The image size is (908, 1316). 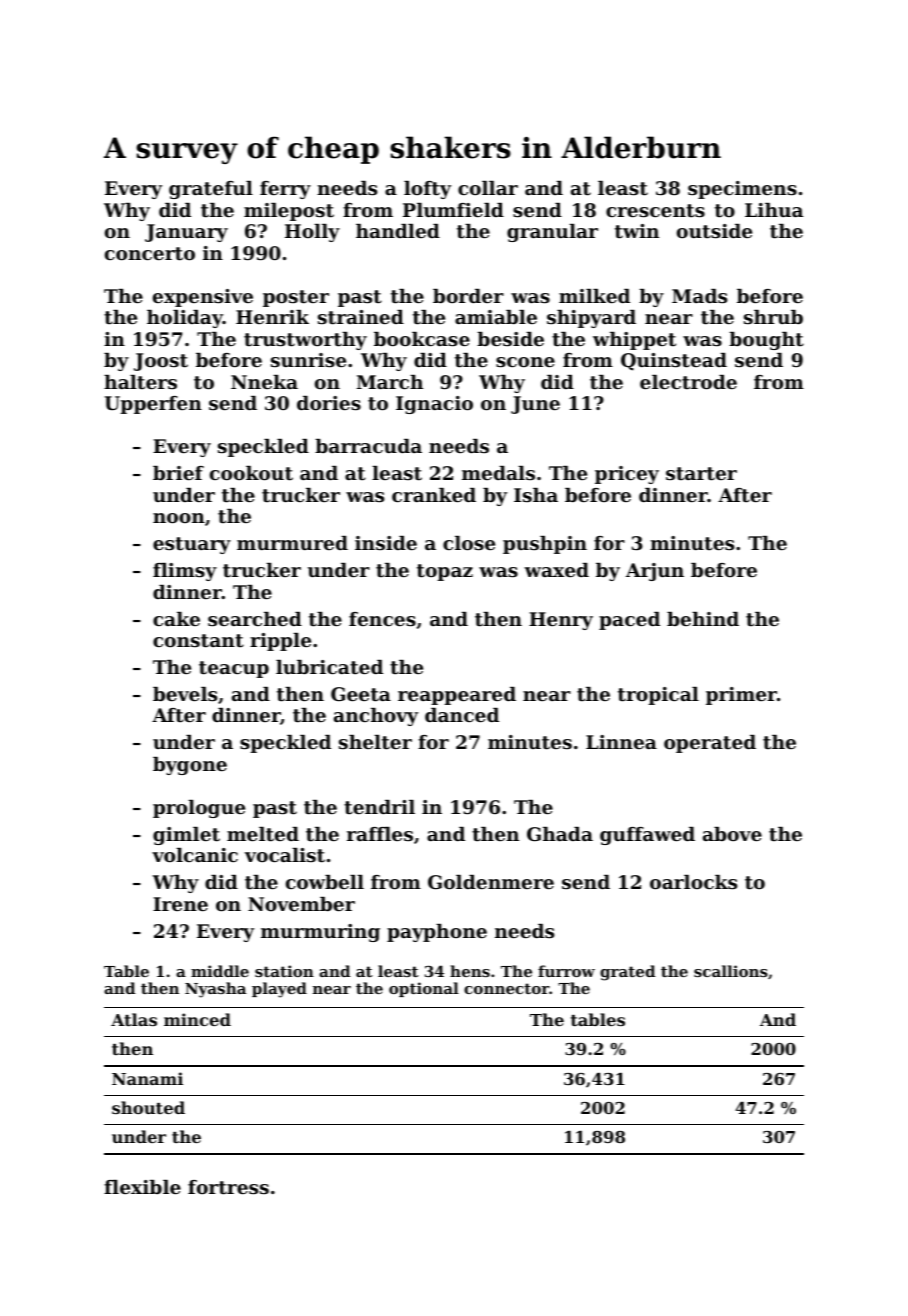 What do you see at coordinates (714, 231) in the screenshot?
I see `outside` at bounding box center [714, 231].
